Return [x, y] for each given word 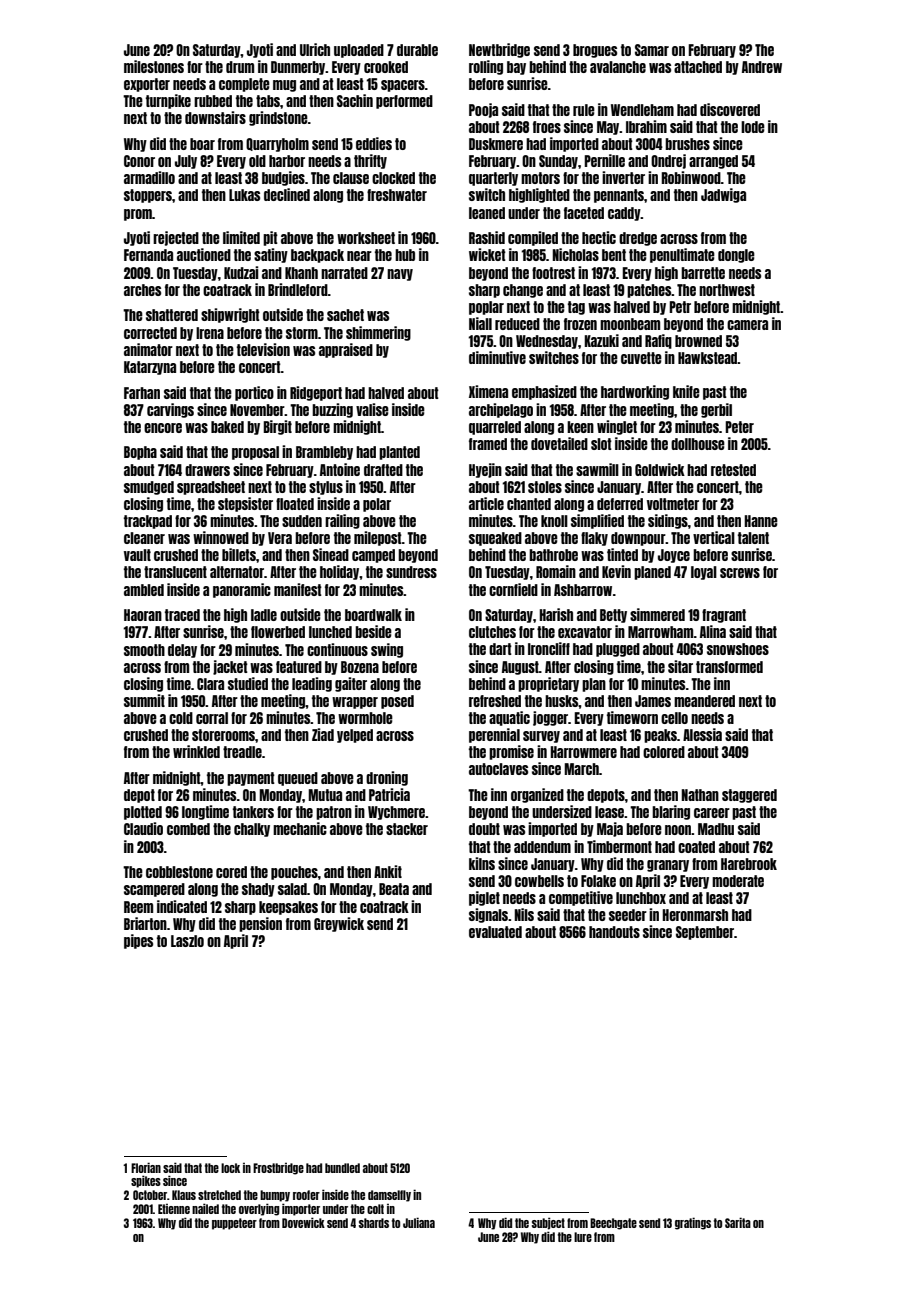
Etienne [174, 1209]
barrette [703, 273]
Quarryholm [277, 145]
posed [397, 702]
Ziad [323, 734]
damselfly [389, 1196]
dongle [736, 256]
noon [678, 830]
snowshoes [738, 649]
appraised [346, 350]
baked [227, 427]
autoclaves [498, 769]
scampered [154, 890]
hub [405, 255]
